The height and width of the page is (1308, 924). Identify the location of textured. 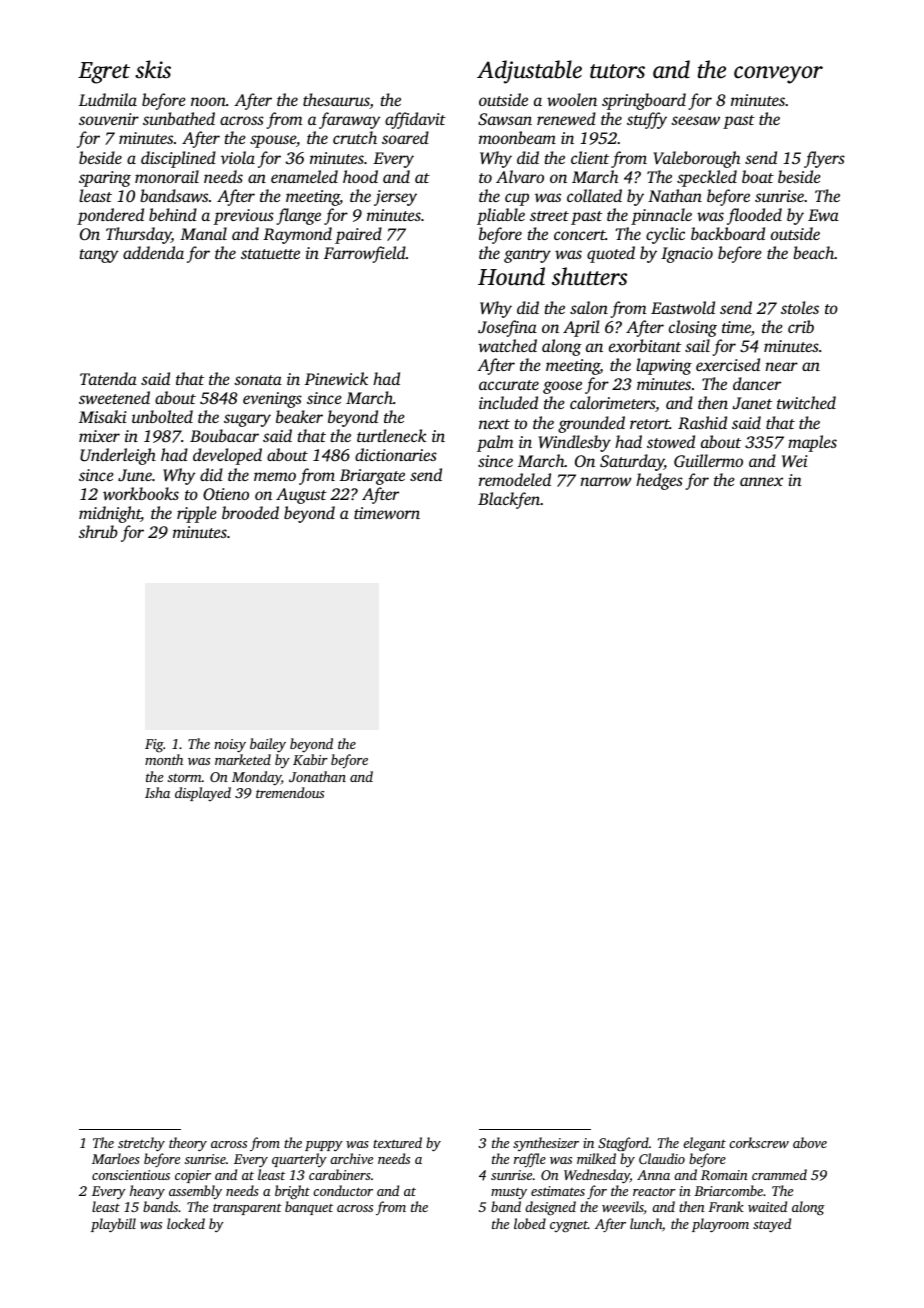
(397, 1142).
